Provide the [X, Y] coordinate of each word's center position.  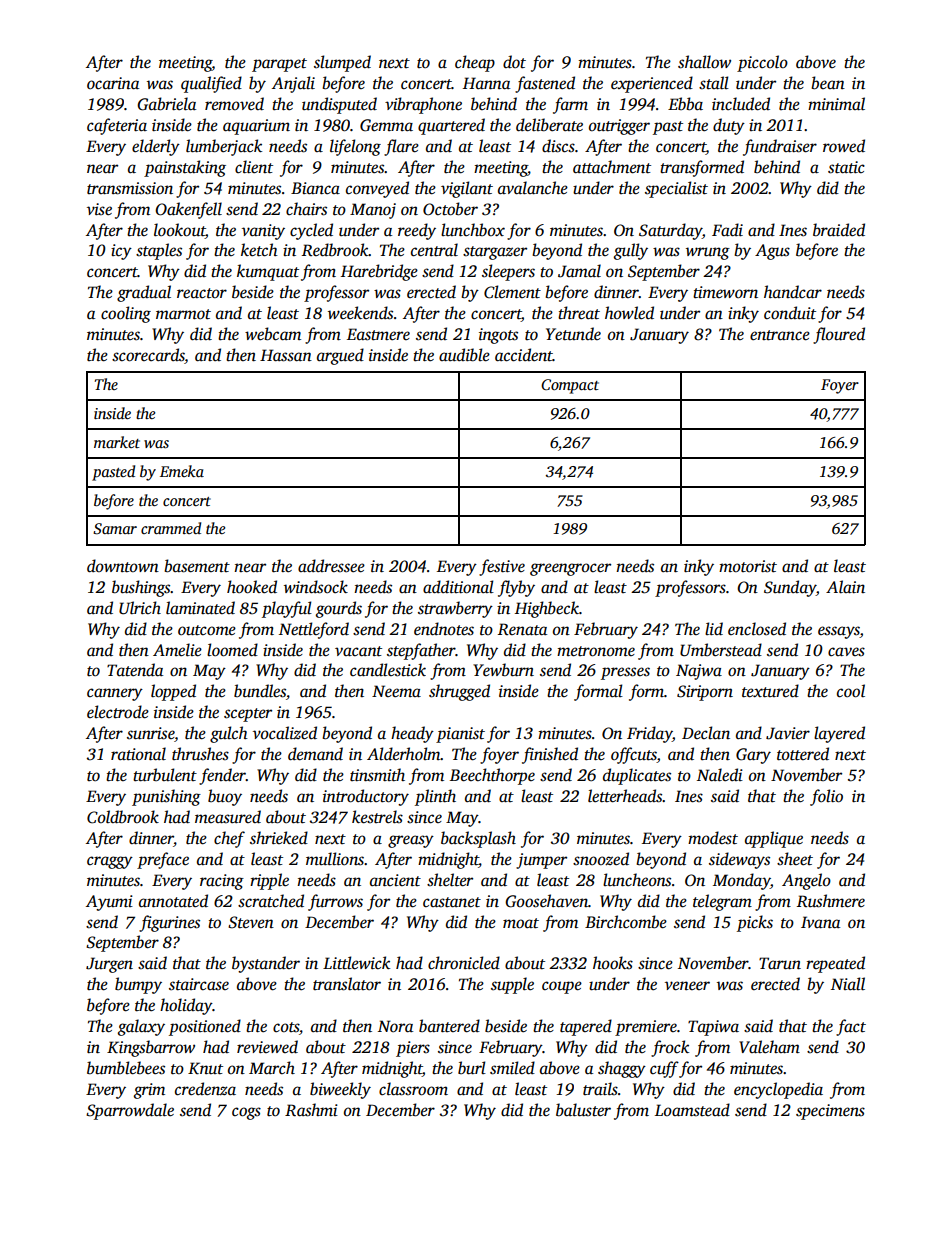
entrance [780, 335]
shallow [704, 62]
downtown [123, 566]
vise [99, 209]
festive [502, 567]
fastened [545, 84]
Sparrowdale [130, 1111]
